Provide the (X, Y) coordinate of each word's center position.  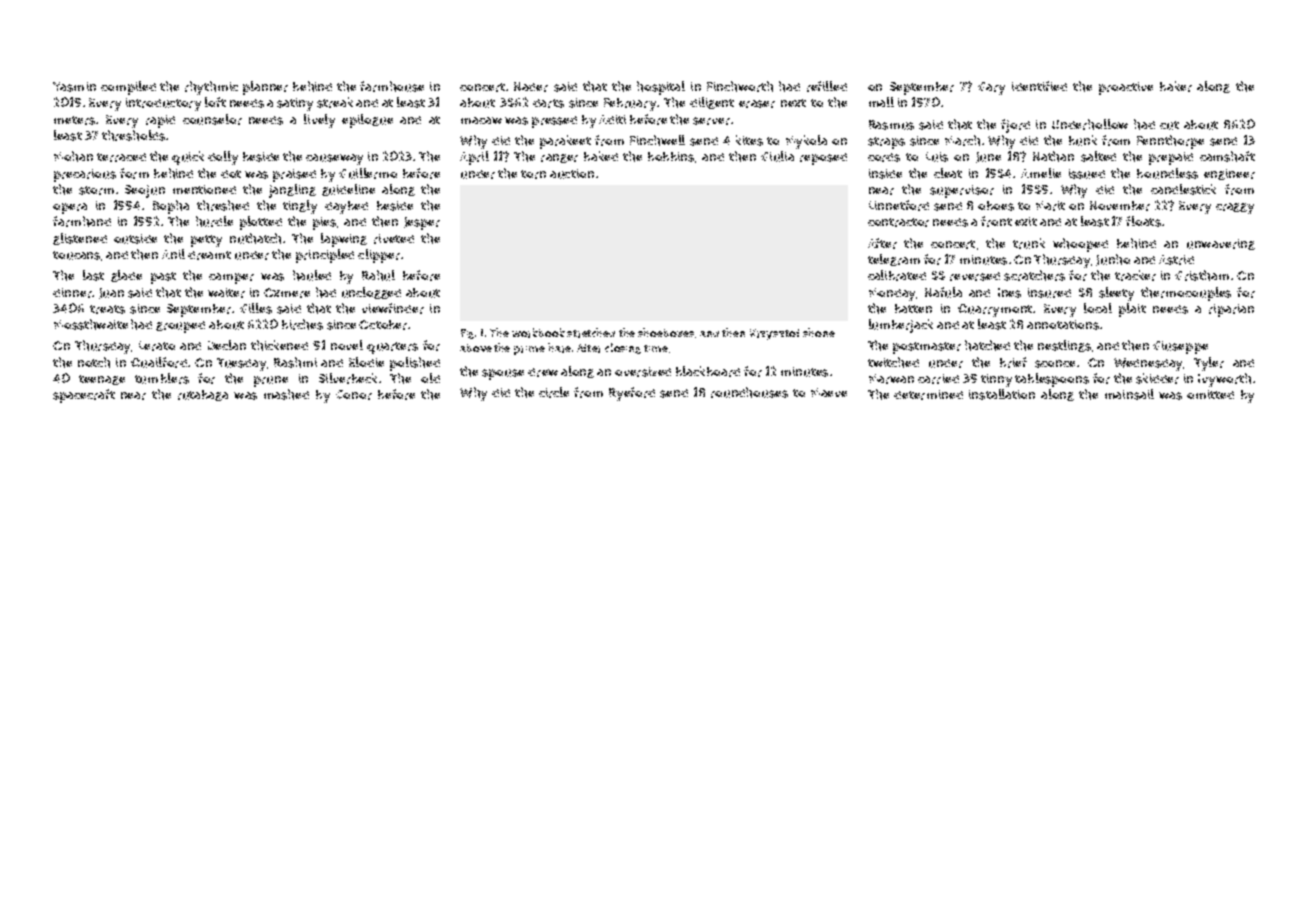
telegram (894, 260)
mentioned (204, 189)
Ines (1009, 293)
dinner (72, 293)
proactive (1126, 88)
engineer (1229, 174)
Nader (531, 87)
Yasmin (74, 87)
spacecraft (84, 396)
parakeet (565, 142)
